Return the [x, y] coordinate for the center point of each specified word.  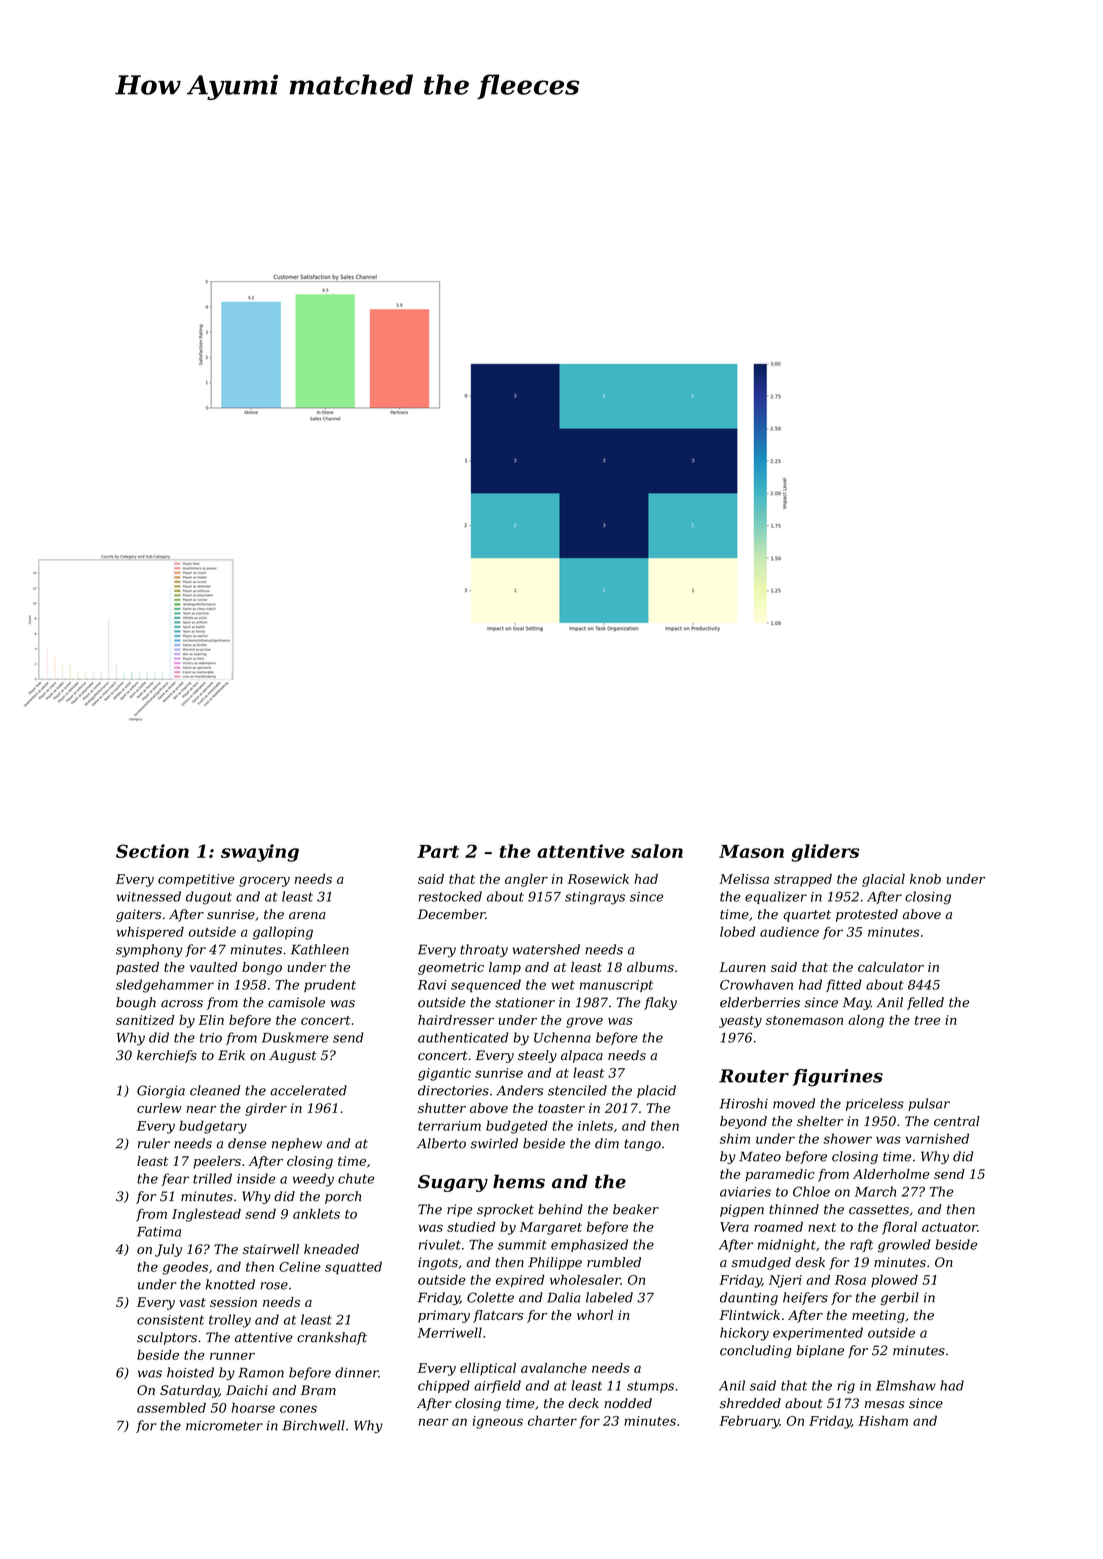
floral [899, 1228]
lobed [737, 931]
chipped [444, 1386]
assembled [171, 1407]
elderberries [760, 1002]
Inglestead [206, 1215]
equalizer [776, 897]
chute [356, 1178]
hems [519, 1181]
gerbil [900, 1298]
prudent [330, 985]
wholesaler [585, 1279]
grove [584, 1023]
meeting [878, 1316]
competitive [196, 880]
